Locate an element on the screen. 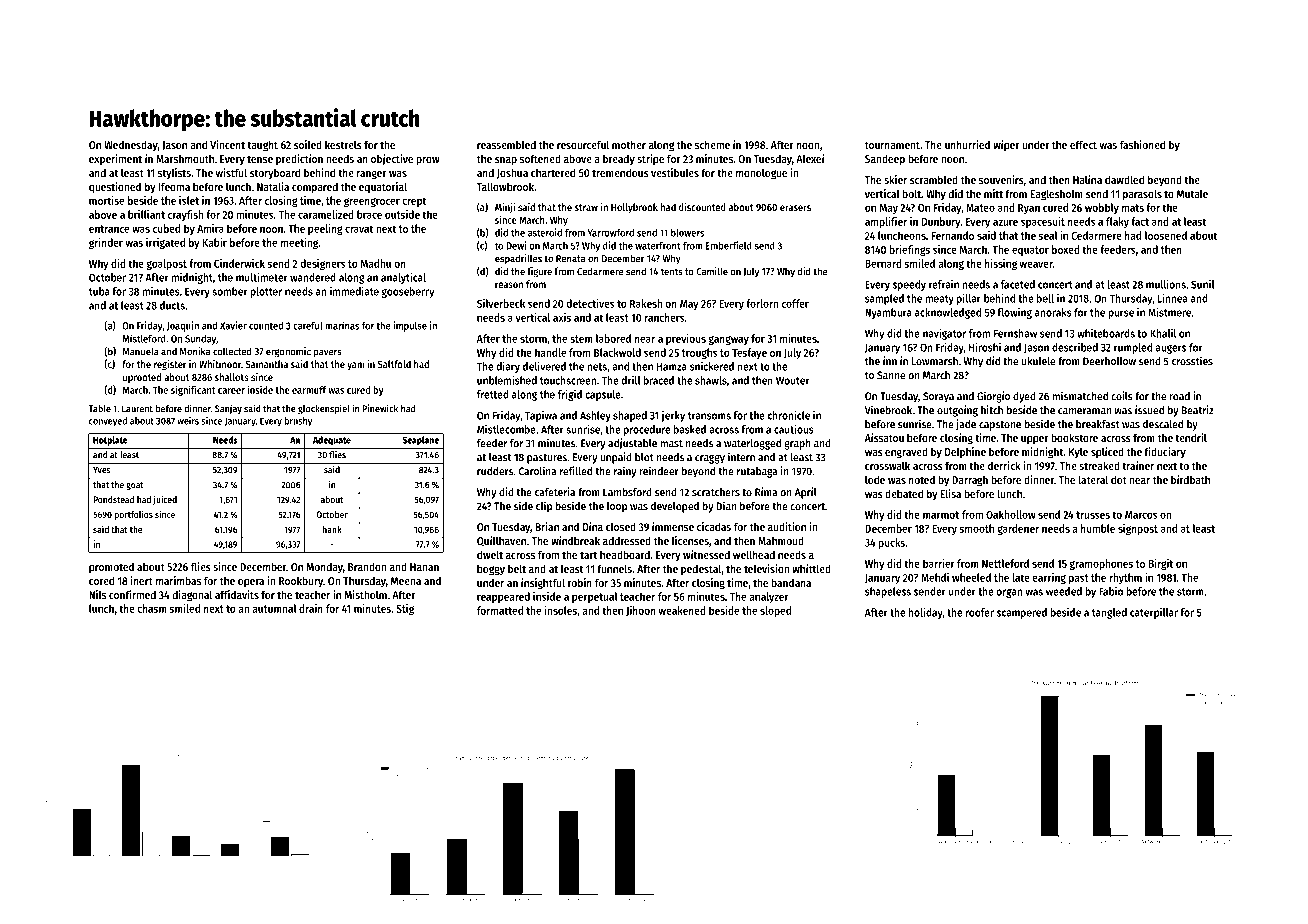 This screenshot has height=924, width=1308. reassembled is located at coordinates (506, 144).
